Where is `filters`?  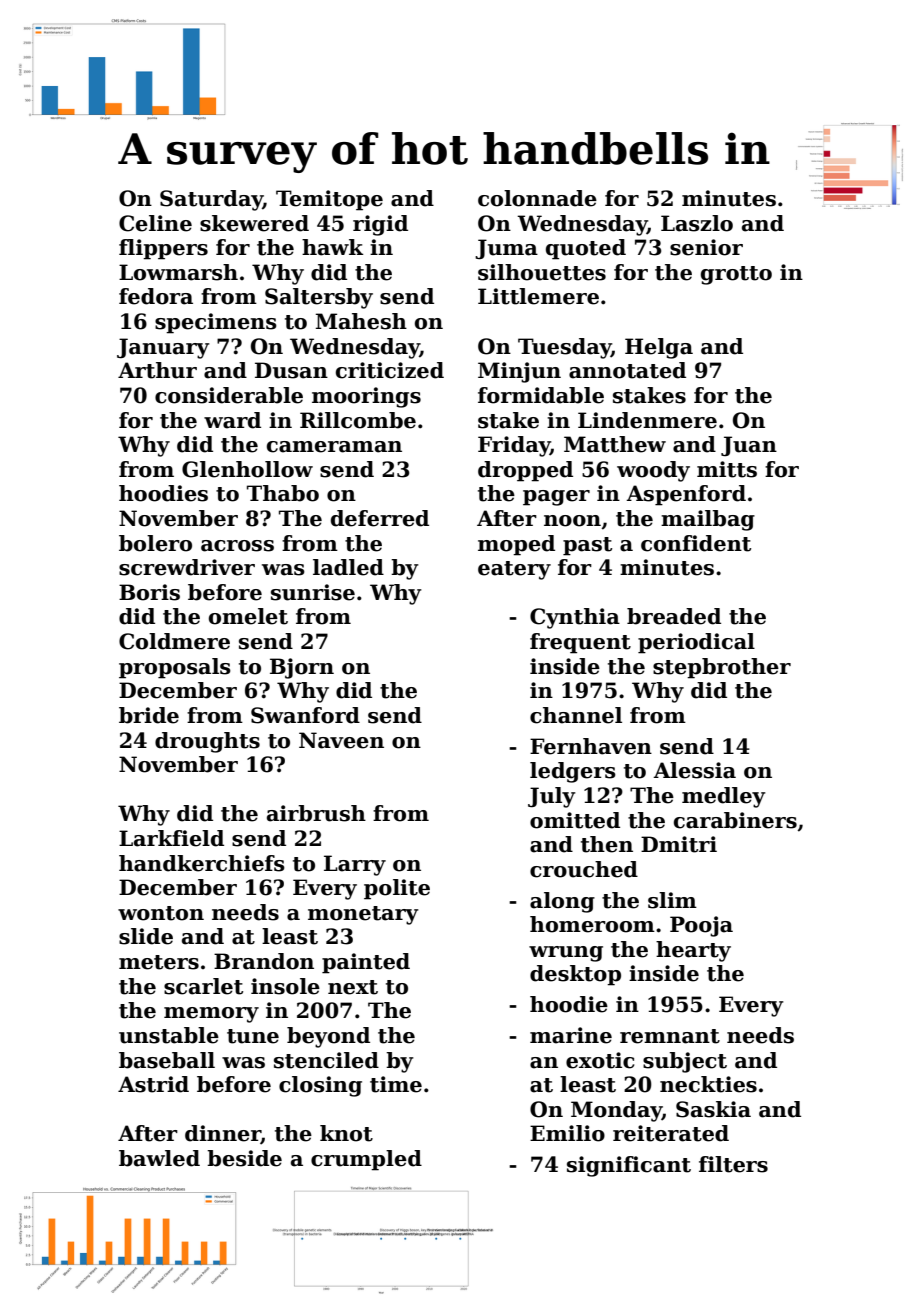 filters is located at coordinates (733, 1164).
